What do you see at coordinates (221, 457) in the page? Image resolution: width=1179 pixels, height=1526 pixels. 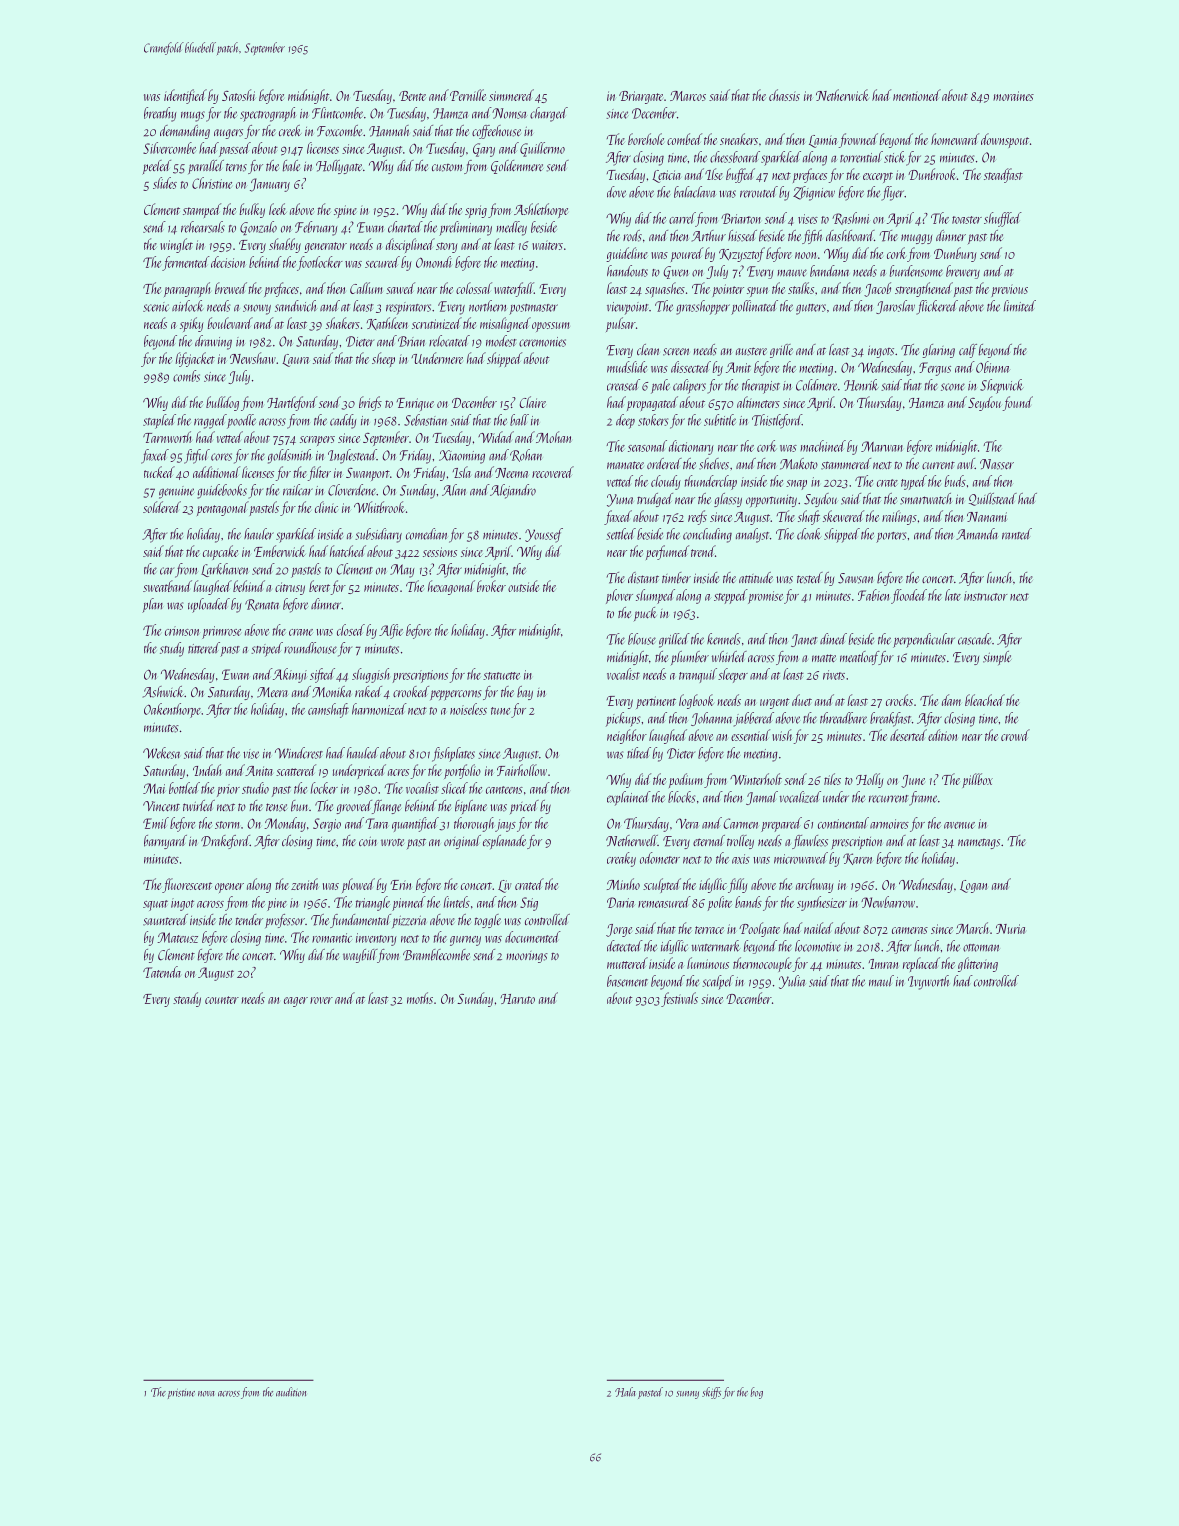 I see `cores` at bounding box center [221, 457].
